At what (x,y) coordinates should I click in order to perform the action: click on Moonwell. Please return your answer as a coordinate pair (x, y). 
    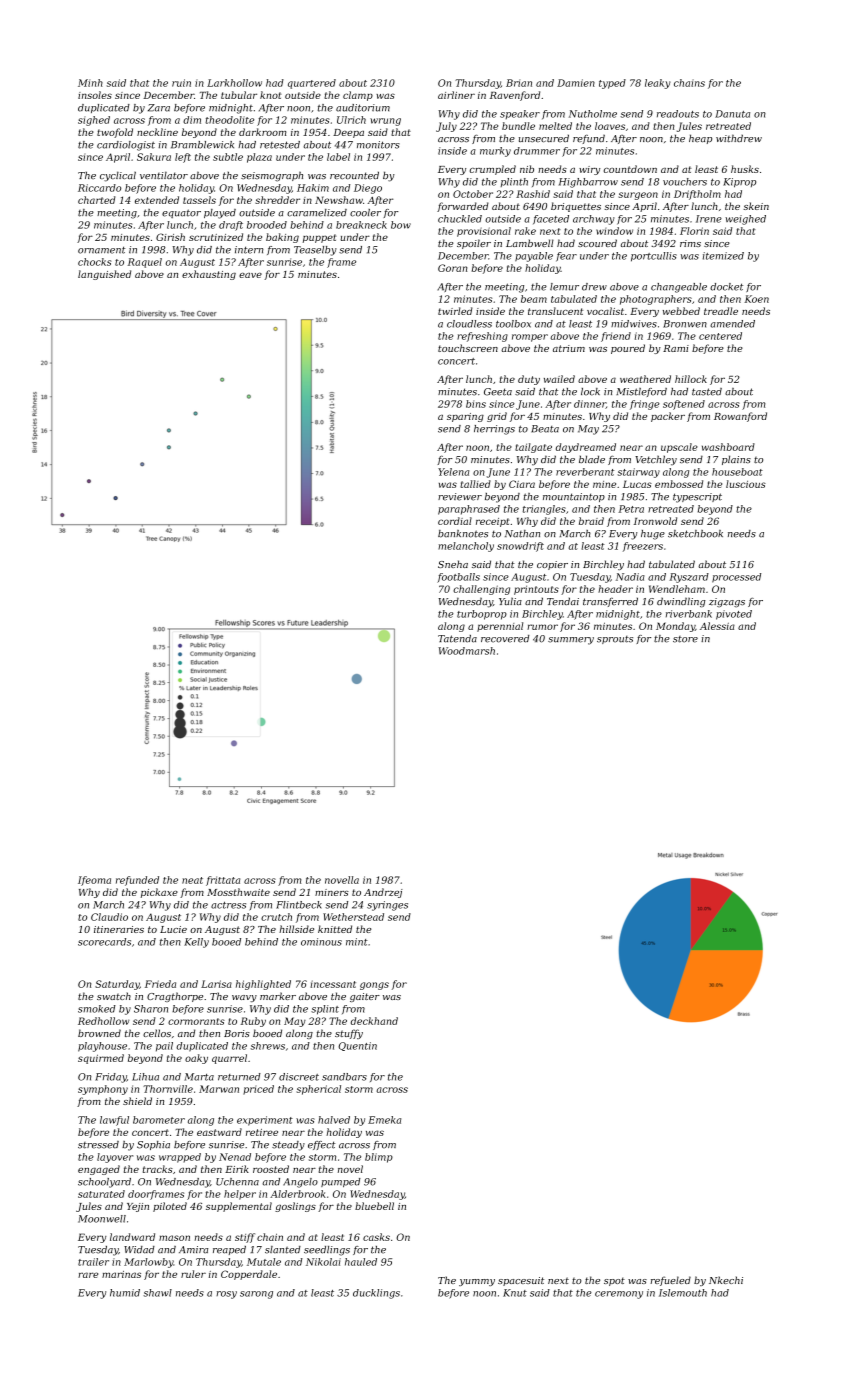
    Looking at the image, I should click on (102, 1219).
